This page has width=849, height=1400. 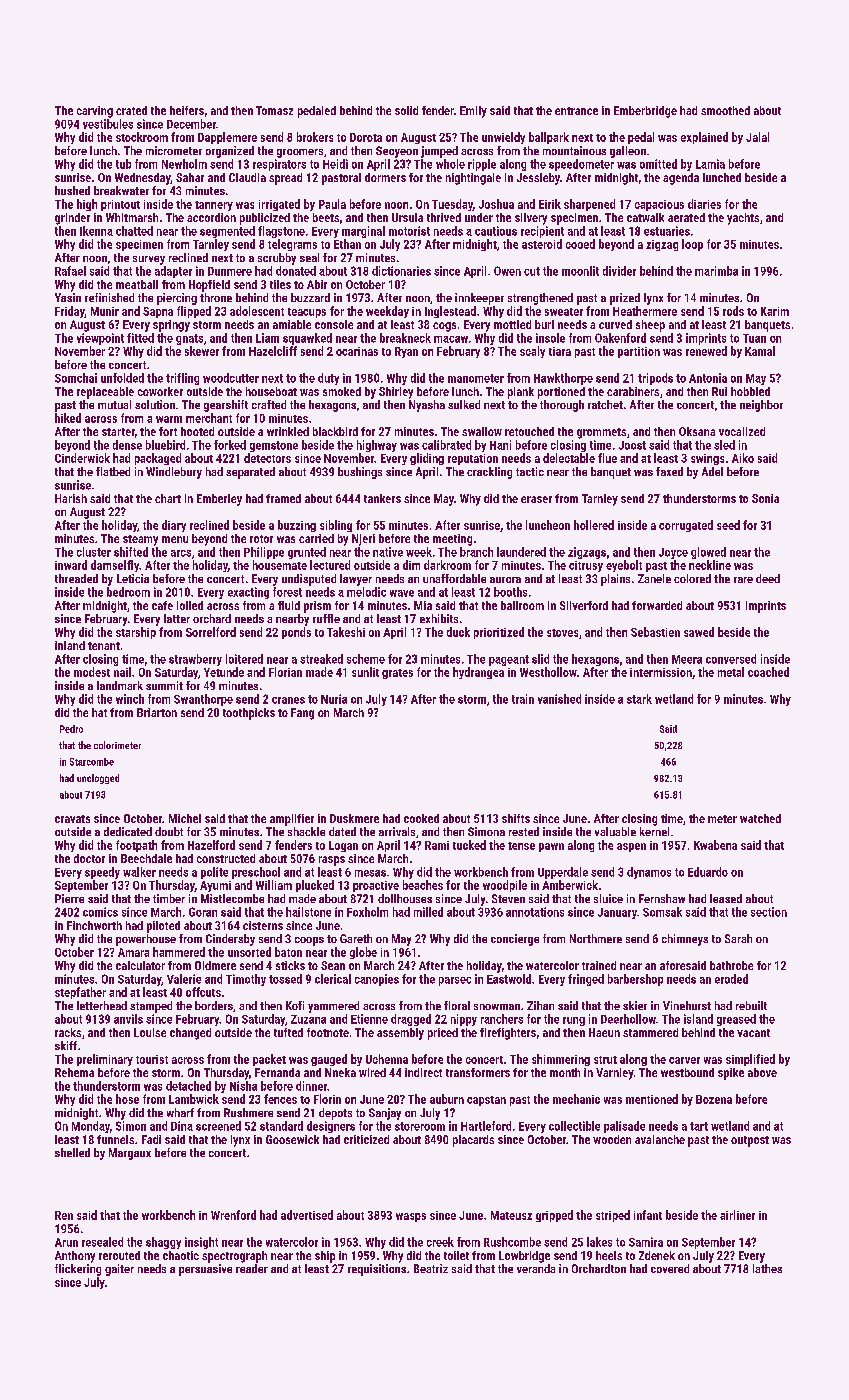 What do you see at coordinates (760, 351) in the page?
I see `Kamal` at bounding box center [760, 351].
